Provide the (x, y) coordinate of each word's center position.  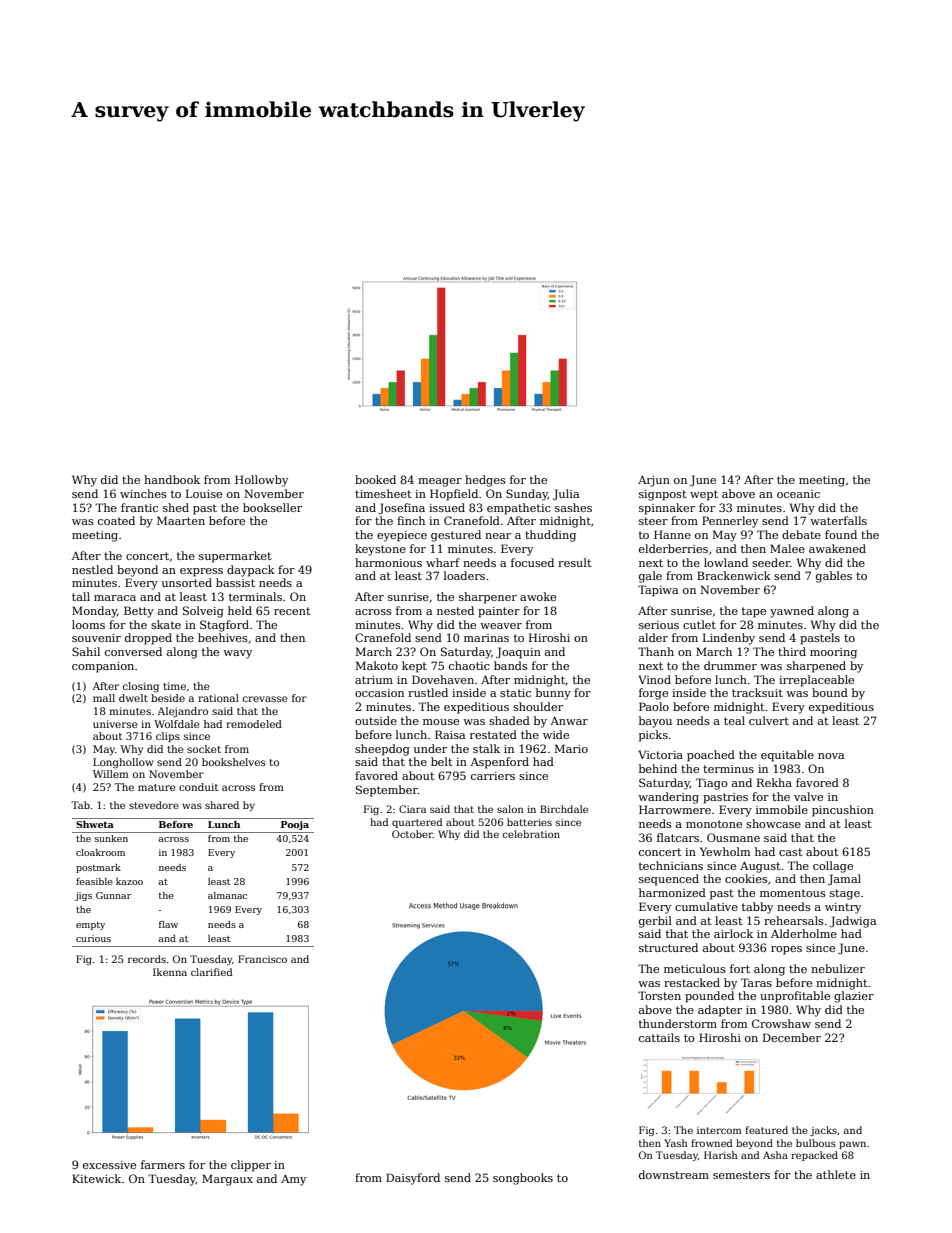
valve (808, 796)
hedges (485, 481)
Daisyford (413, 1179)
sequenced (669, 880)
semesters (741, 1175)
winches (143, 493)
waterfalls (838, 520)
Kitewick (96, 1178)
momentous (793, 893)
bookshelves (233, 762)
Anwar (569, 721)
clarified (212, 972)
